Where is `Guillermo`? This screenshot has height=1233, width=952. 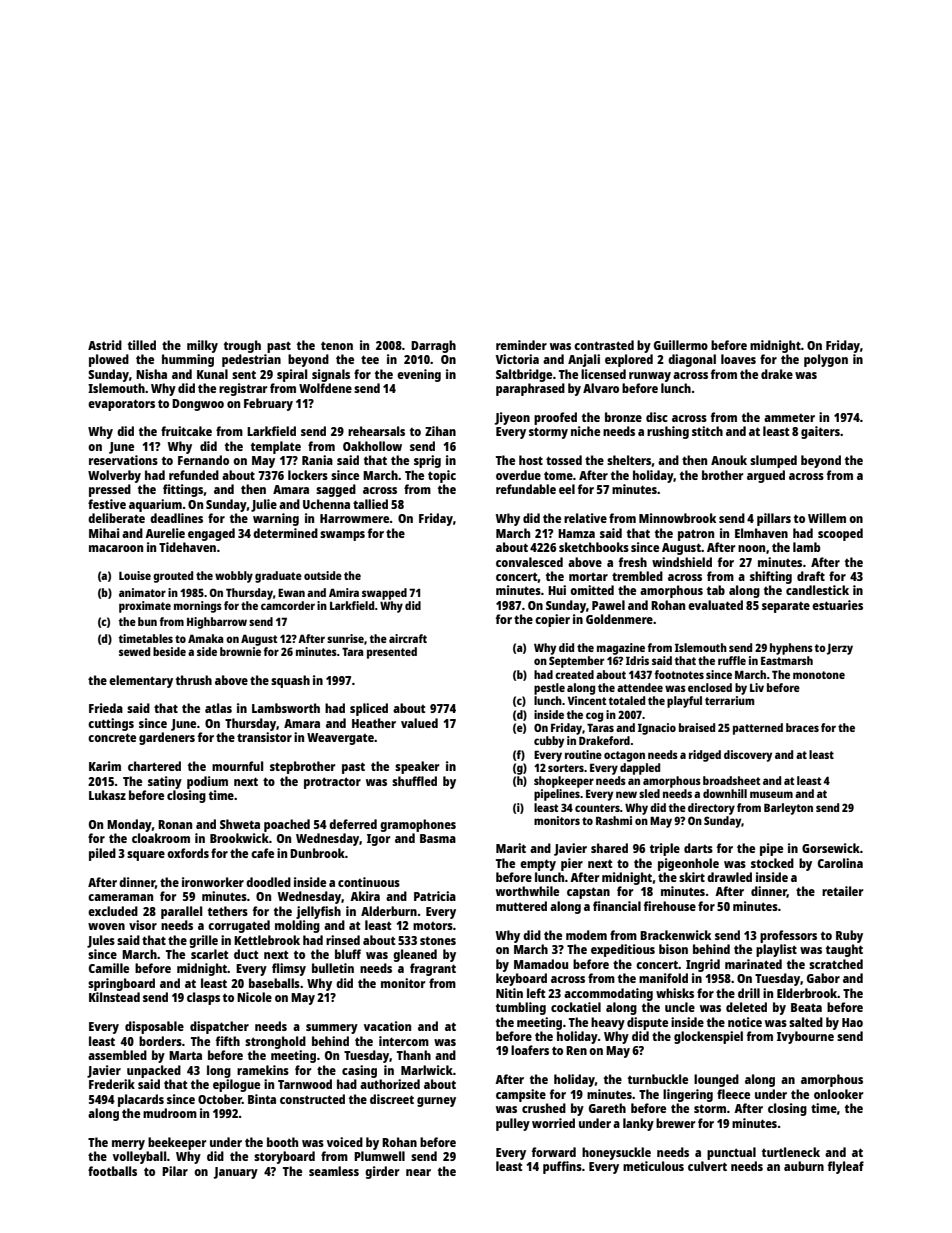
Guillermo is located at coordinates (681, 345).
